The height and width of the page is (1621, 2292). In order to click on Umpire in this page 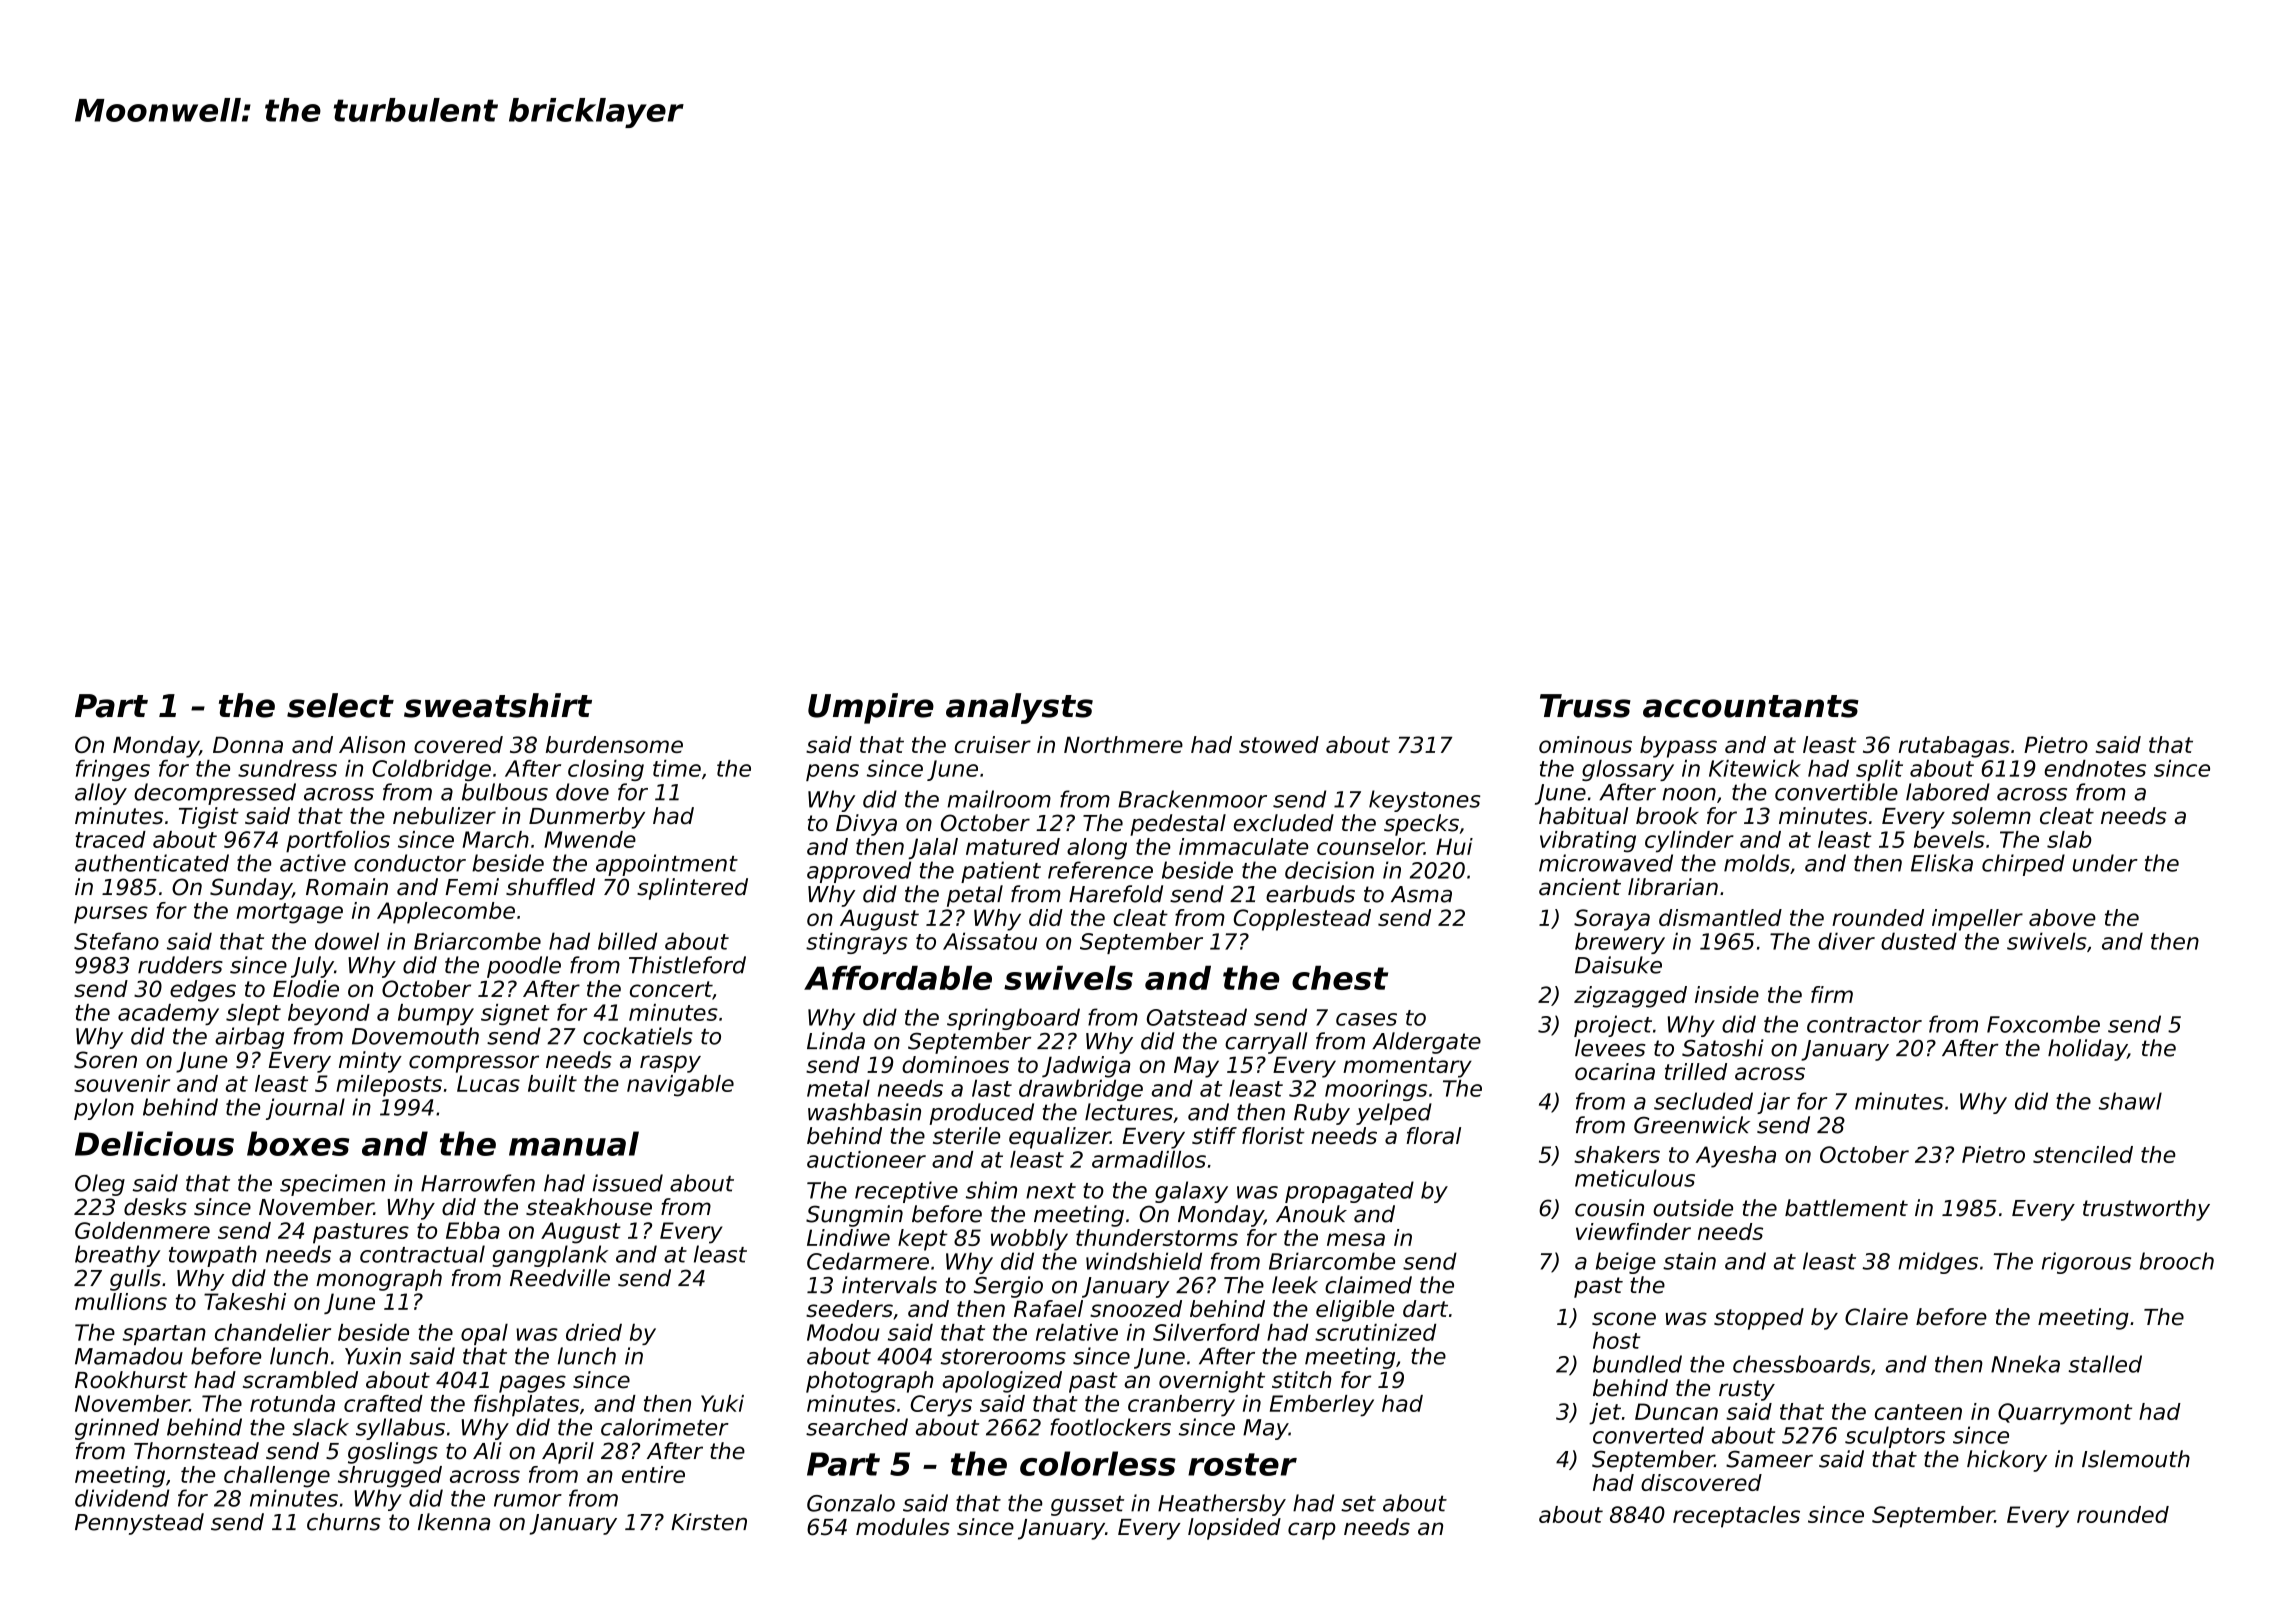, I will do `click(871, 708)`.
